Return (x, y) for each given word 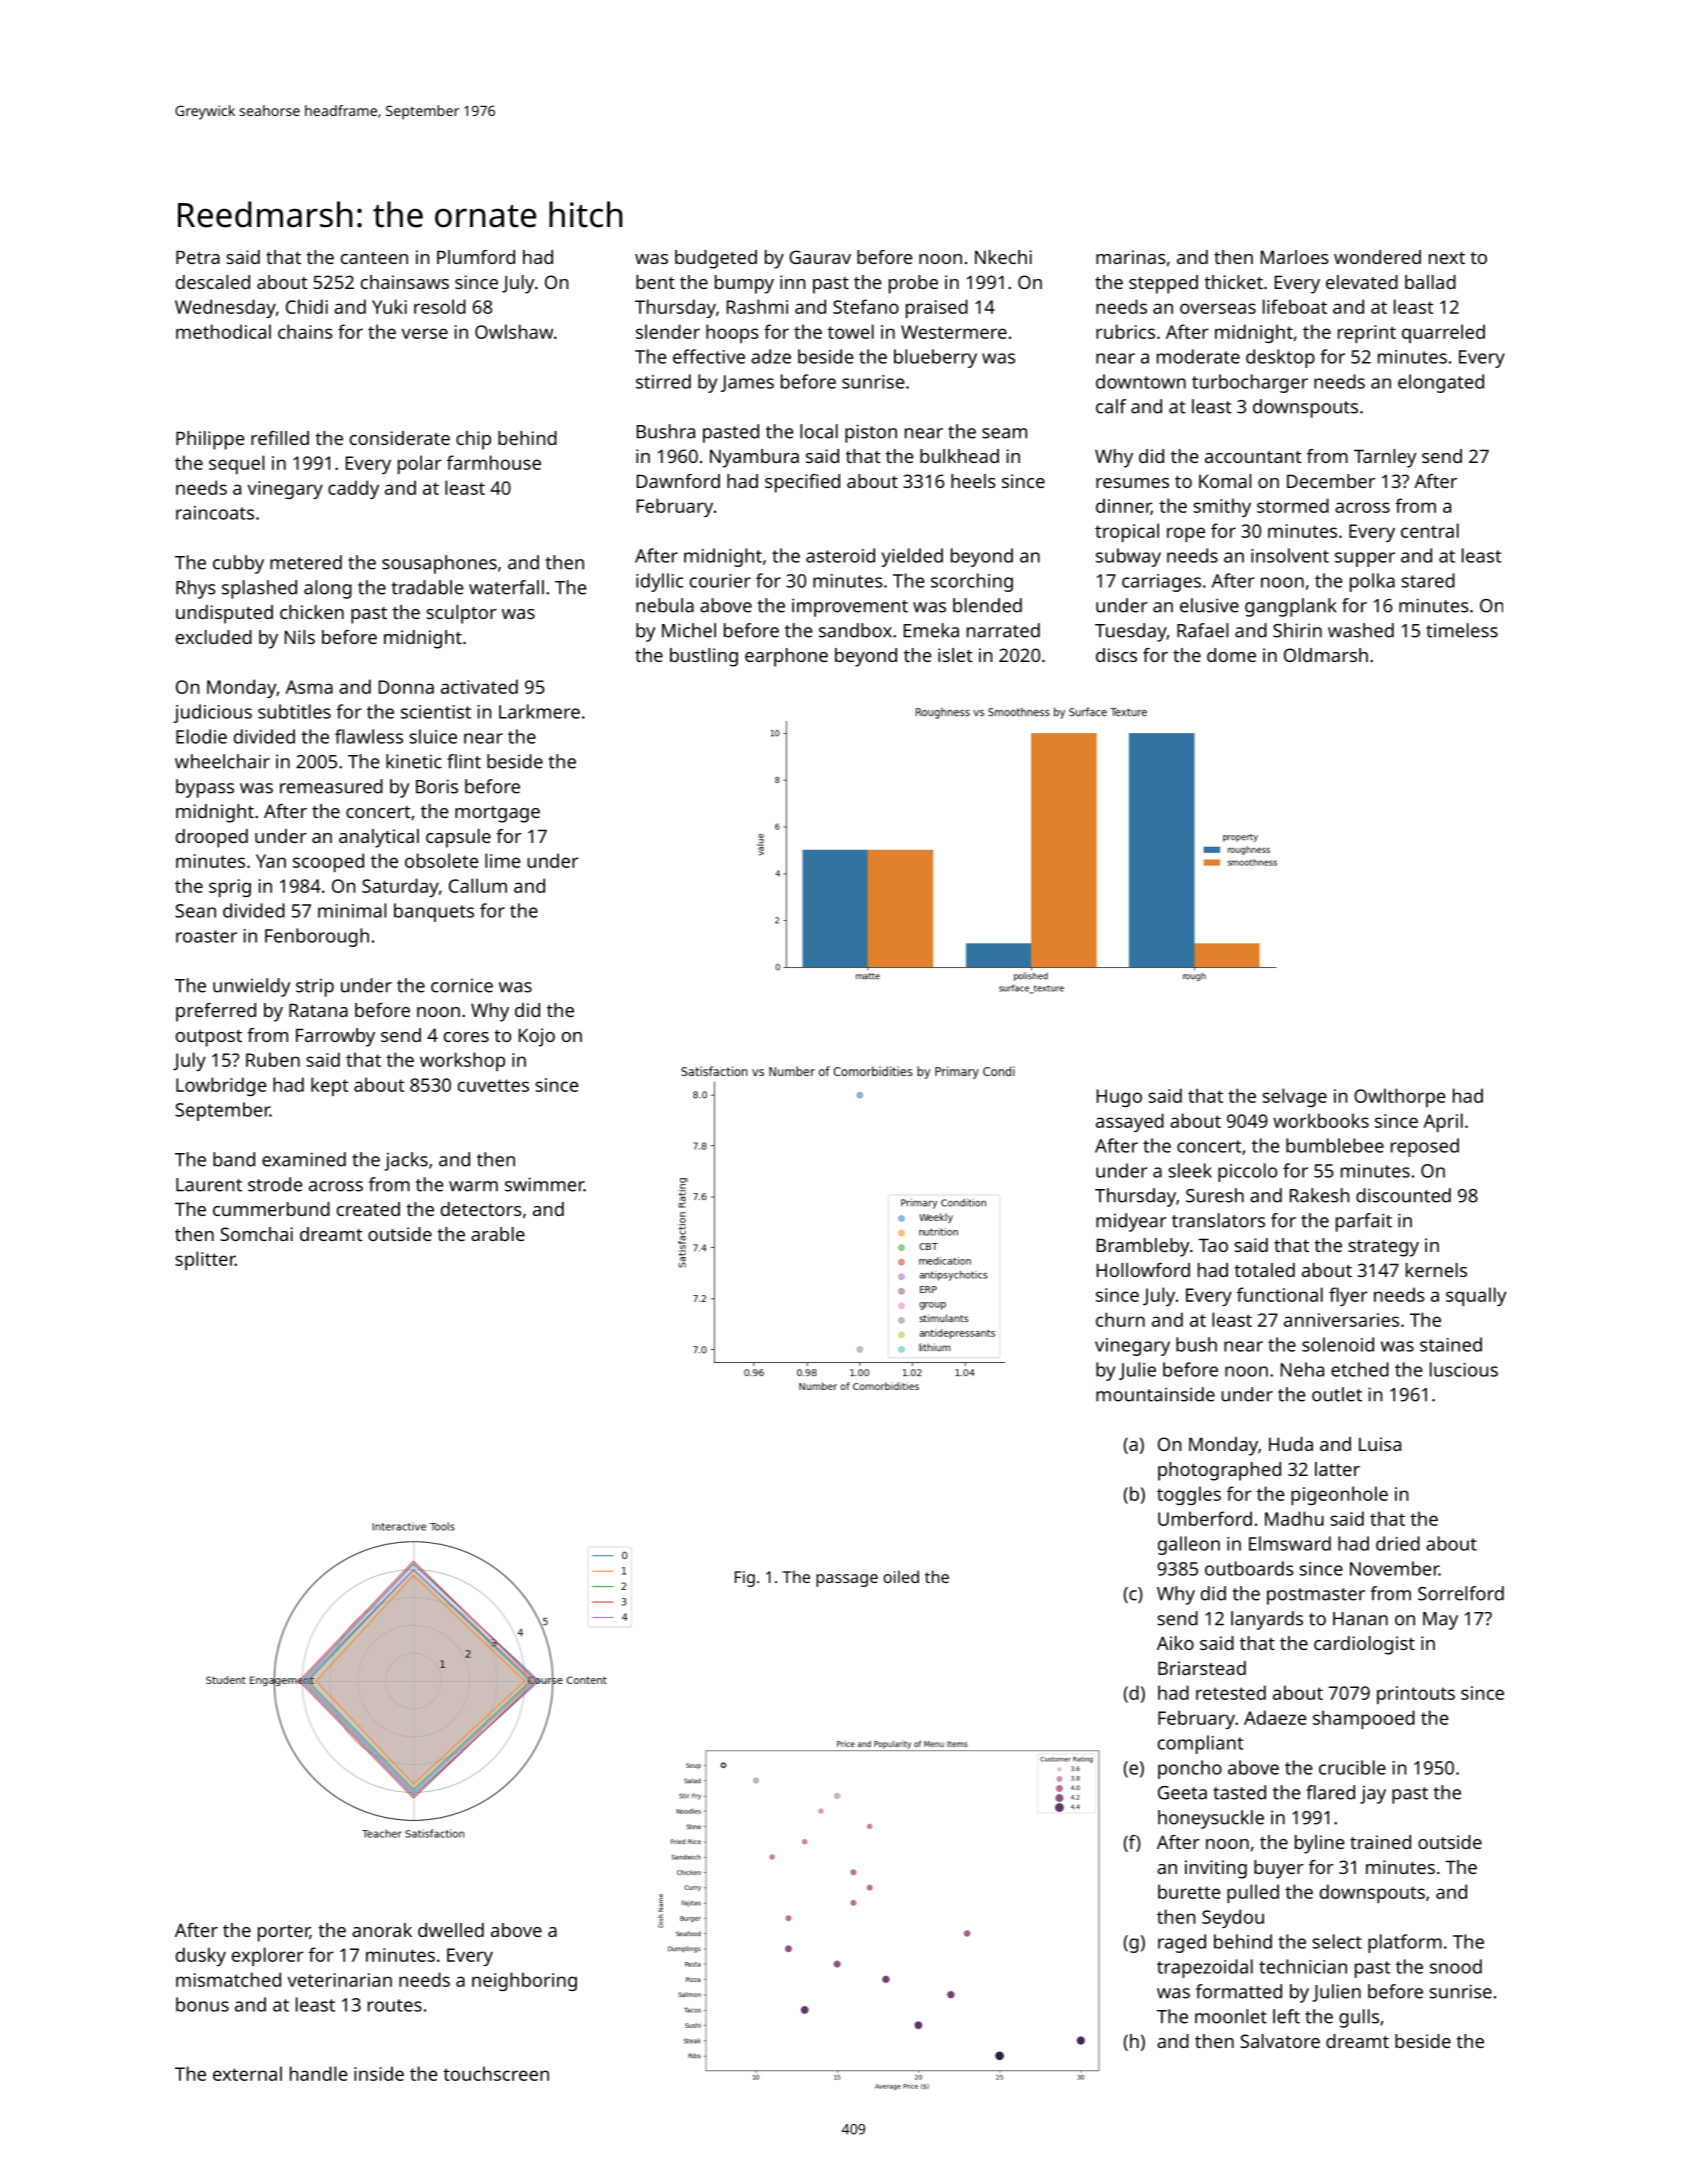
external (247, 2073)
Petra (198, 257)
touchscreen (496, 2073)
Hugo (1119, 1098)
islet (955, 655)
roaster (206, 936)
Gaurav (820, 257)
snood (1456, 1966)
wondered (1377, 257)
